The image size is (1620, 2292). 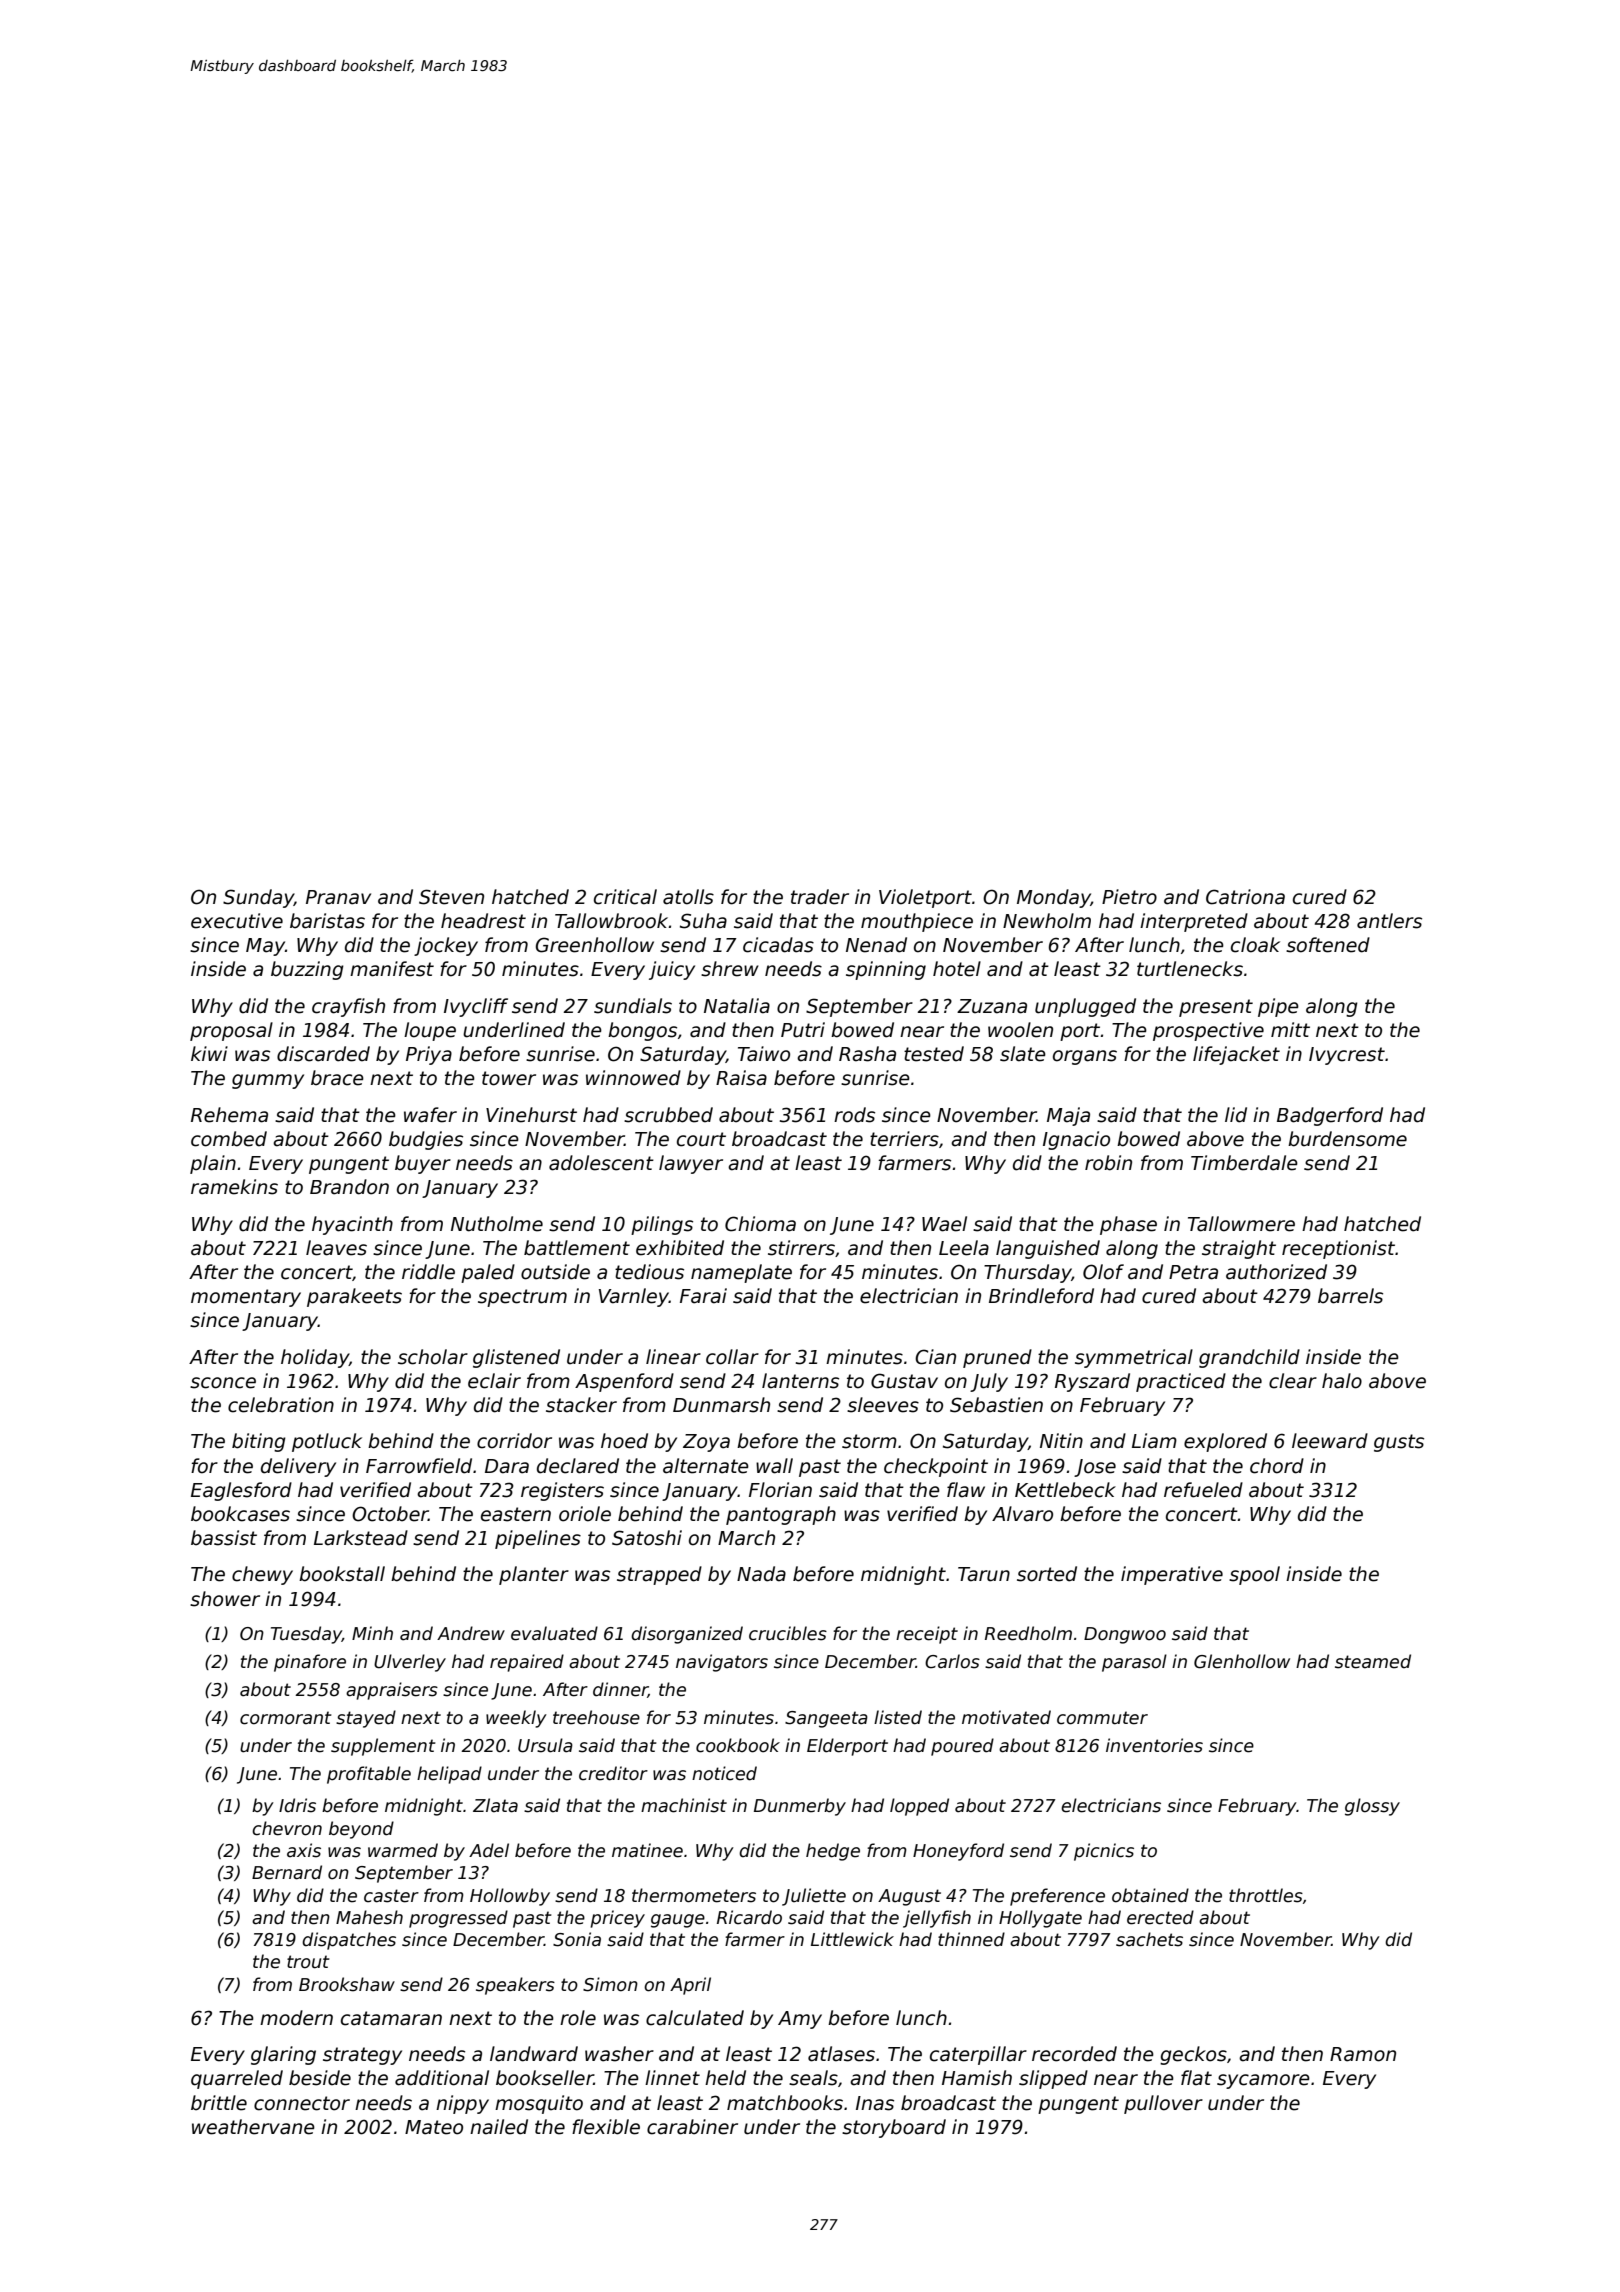 What do you see at coordinates (869, 1441) in the document?
I see `storm` at bounding box center [869, 1441].
